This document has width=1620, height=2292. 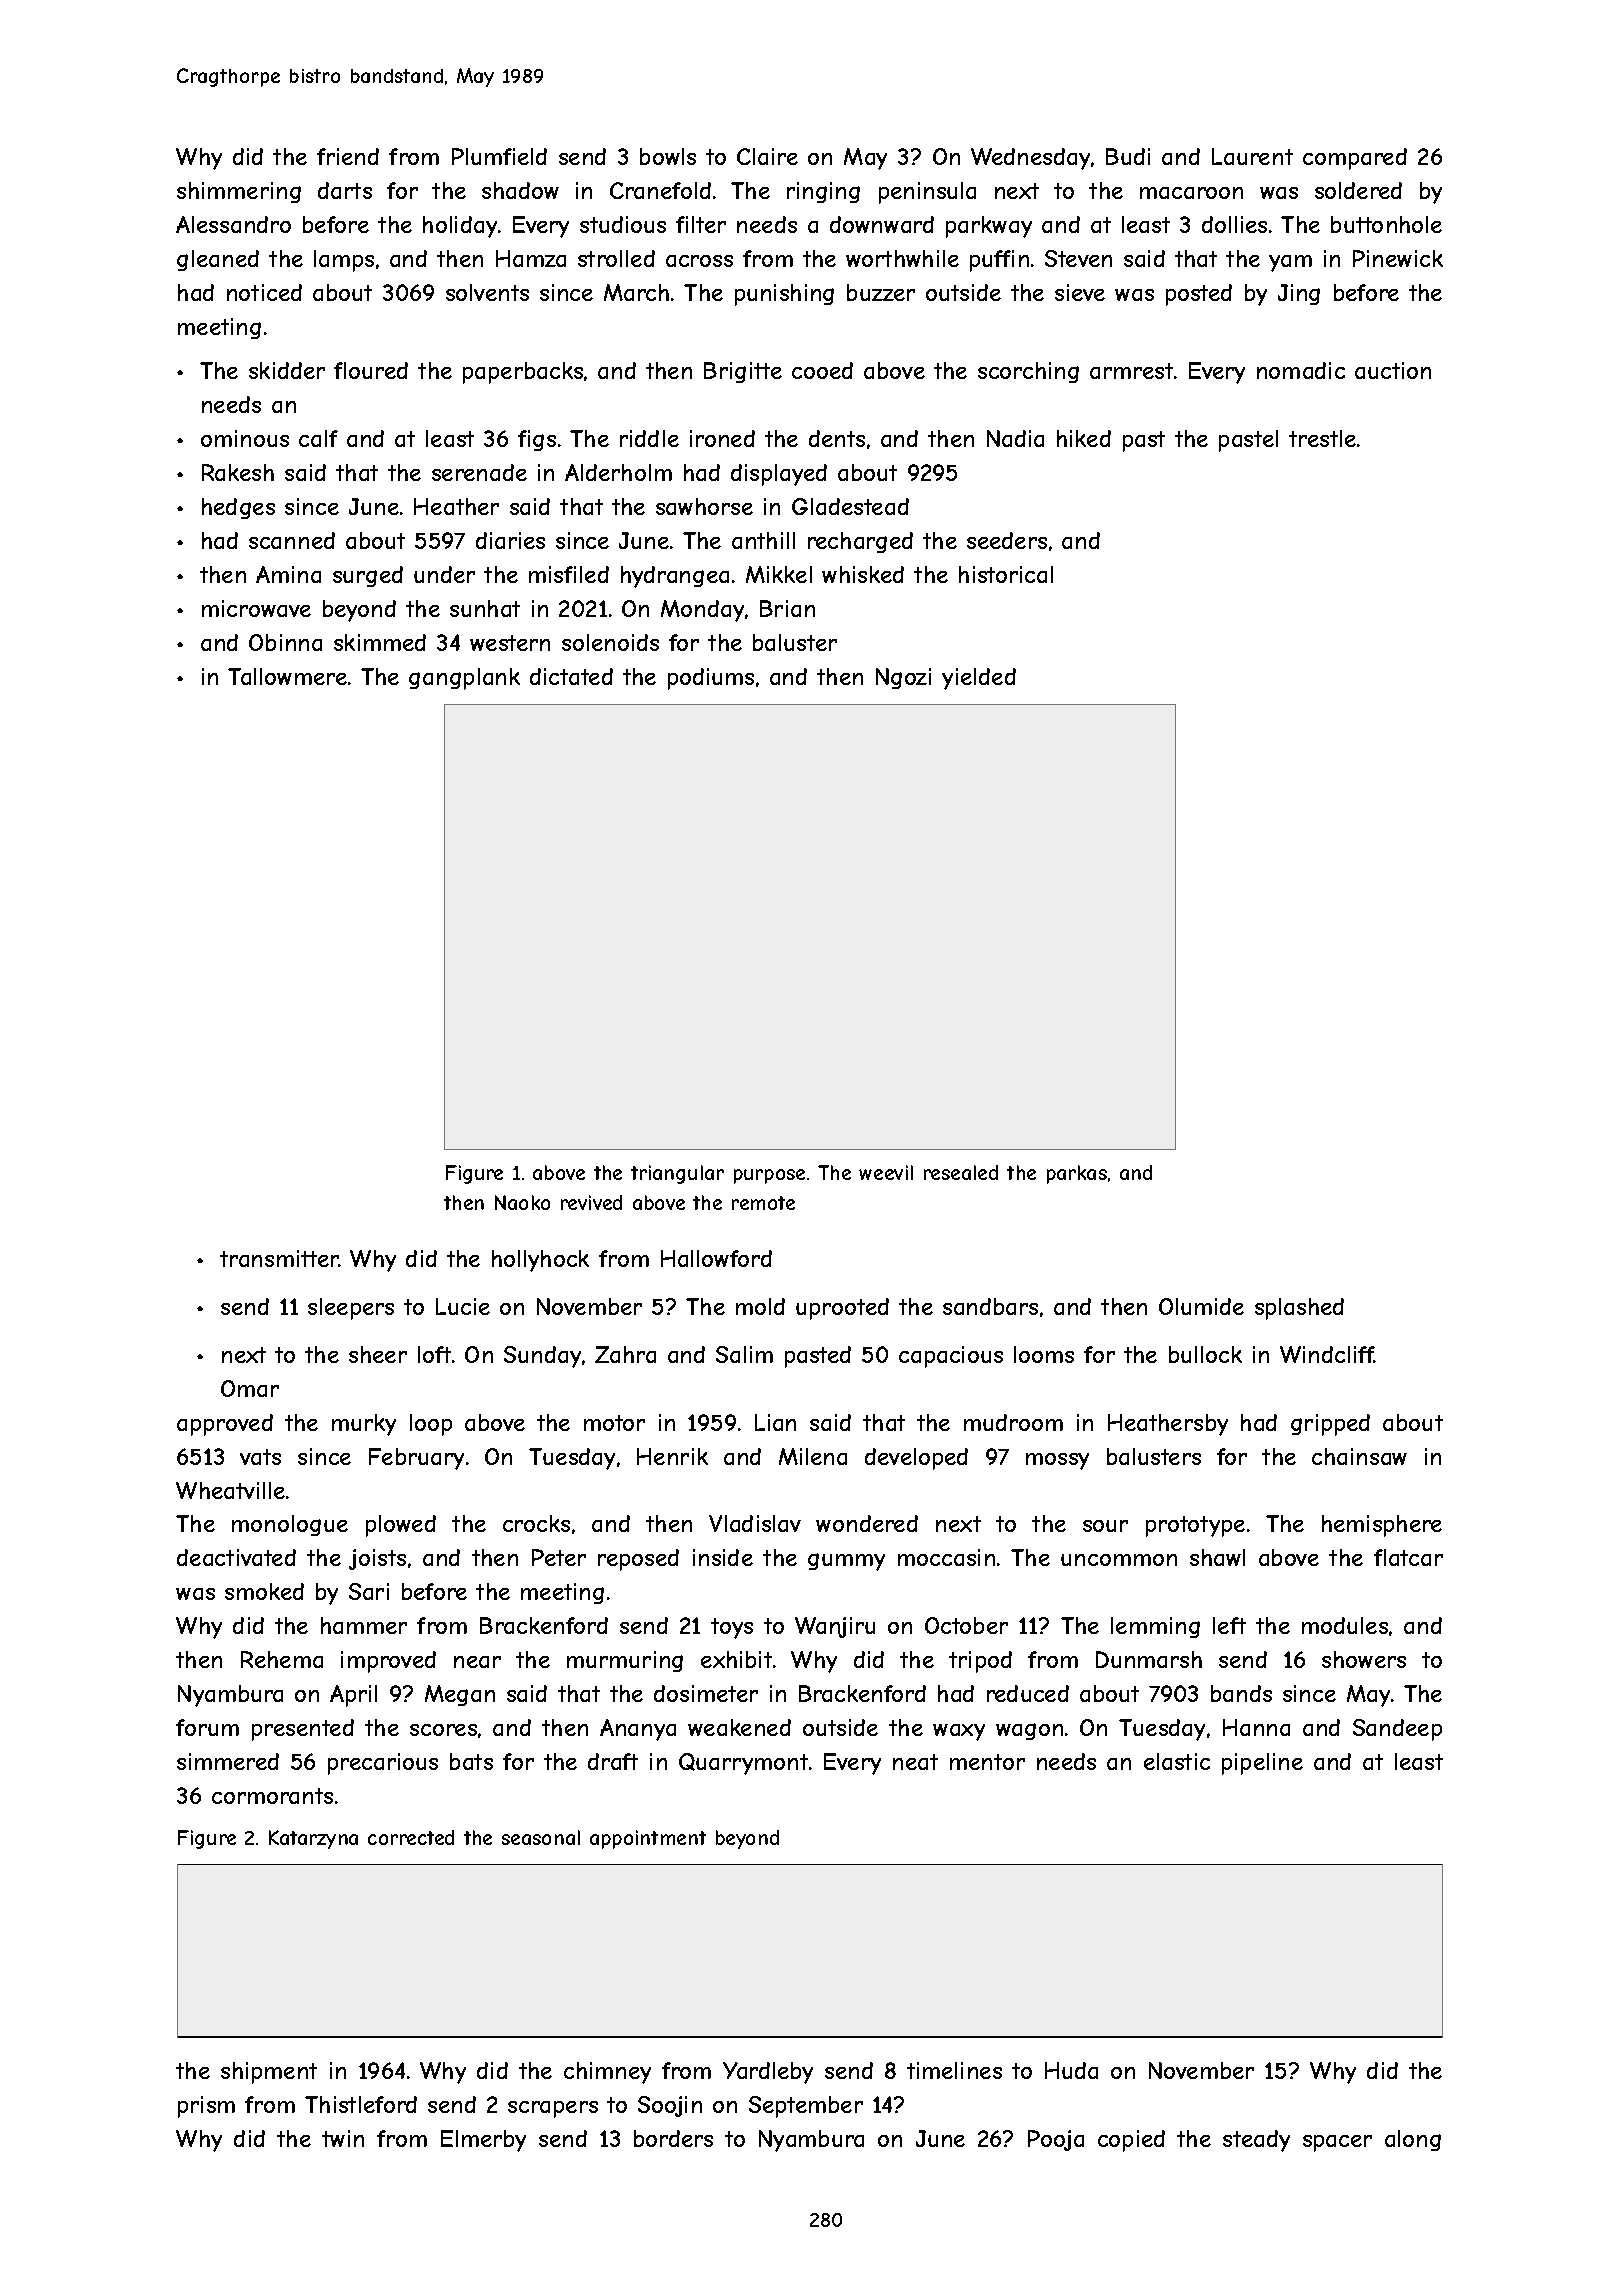 What do you see at coordinates (1397, 1730) in the document?
I see `Sandeep` at bounding box center [1397, 1730].
